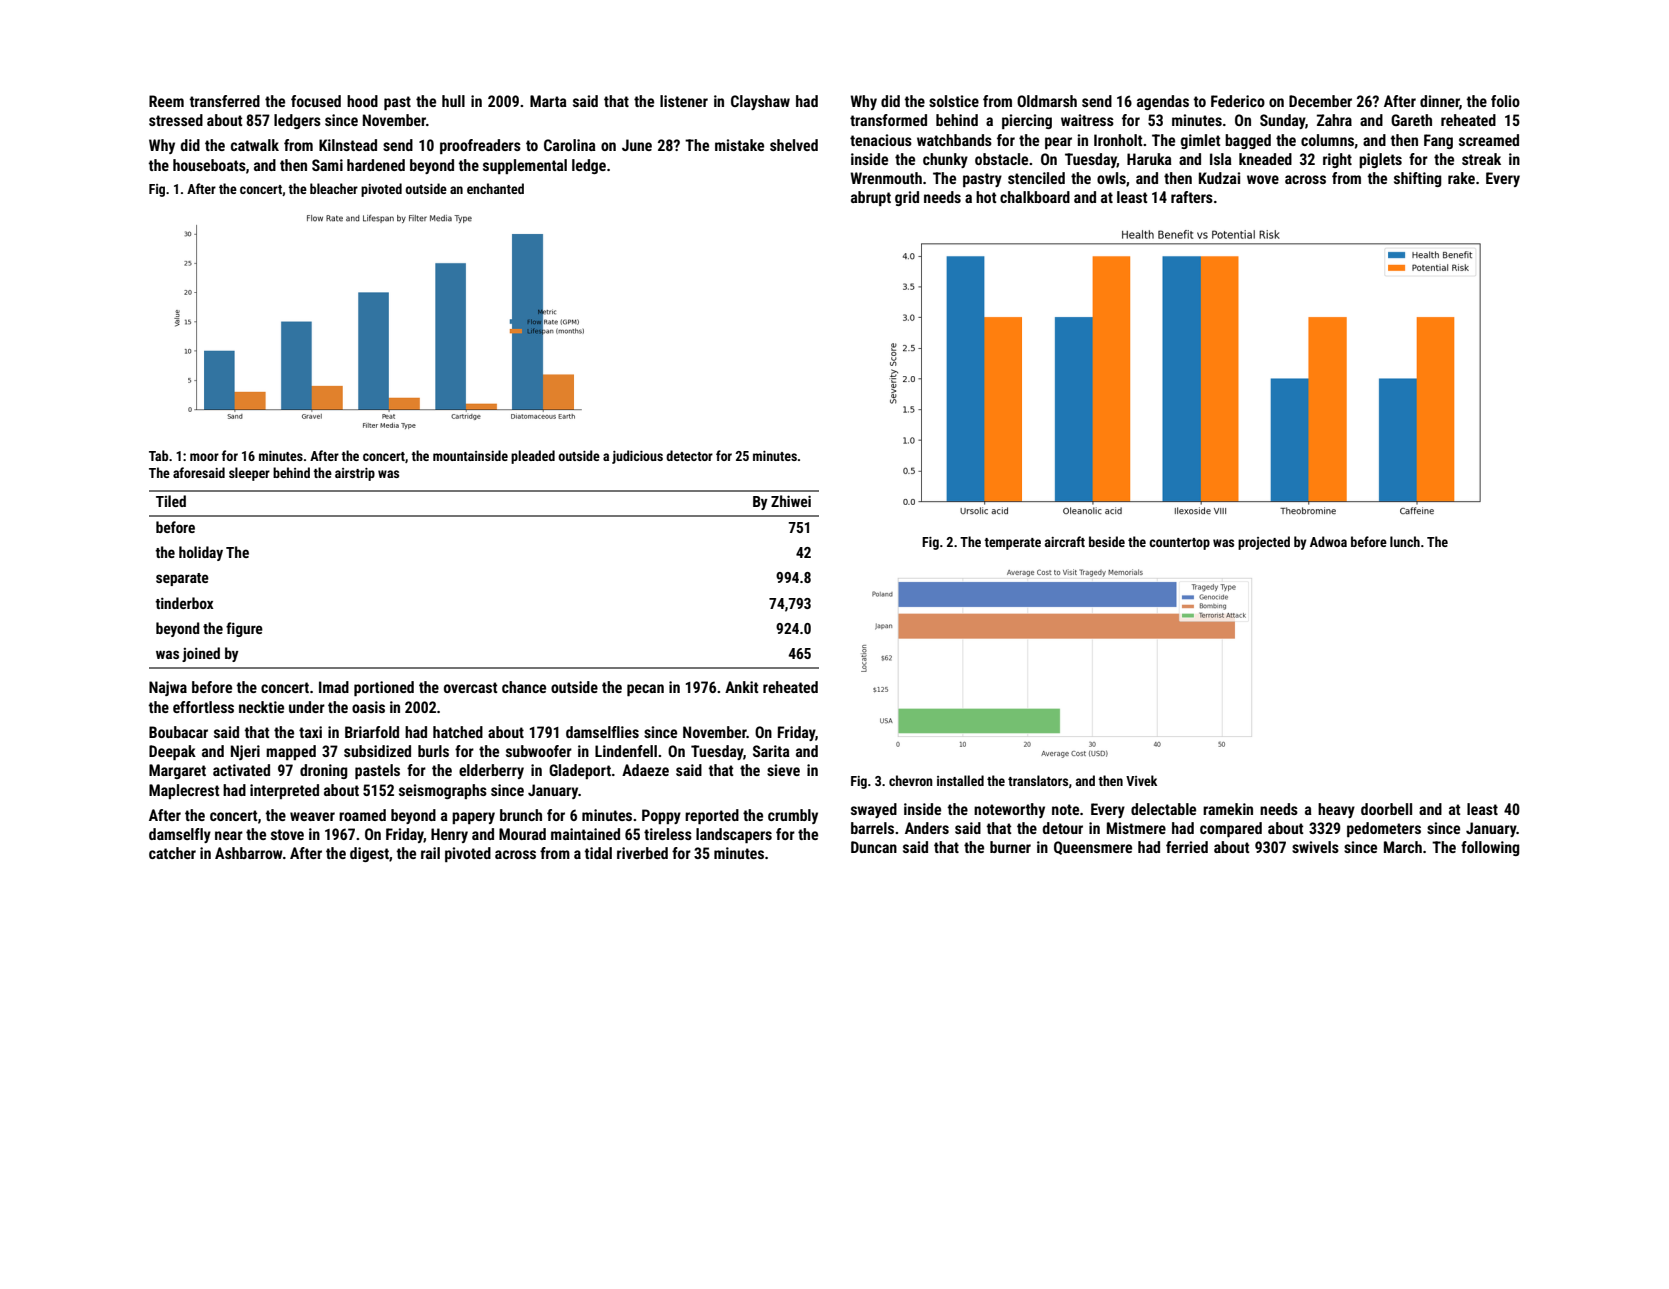 The image size is (1669, 1289). What do you see at coordinates (871, 198) in the screenshot?
I see `abrupt` at bounding box center [871, 198].
